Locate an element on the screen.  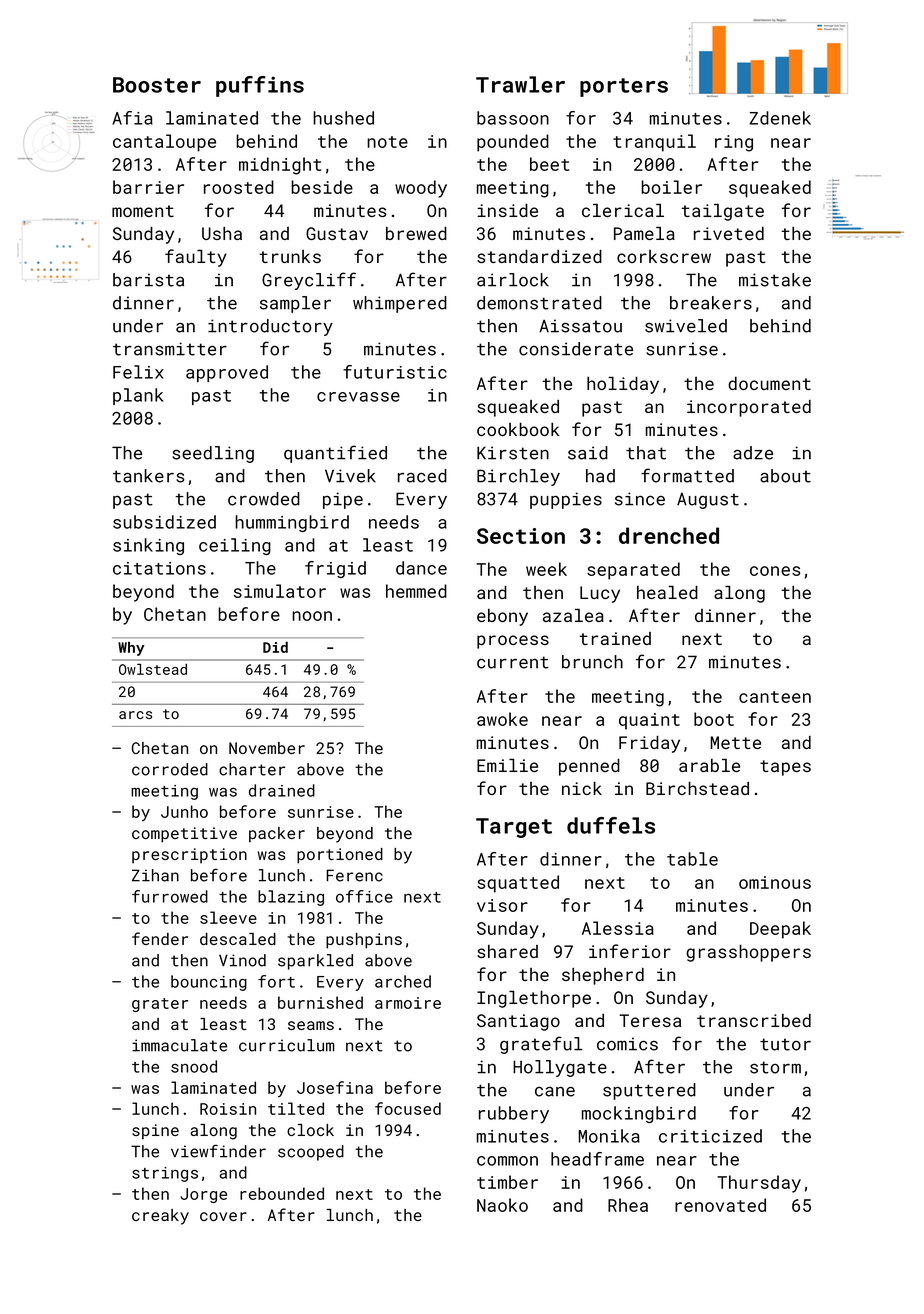
Roisin is located at coordinates (228, 1109).
